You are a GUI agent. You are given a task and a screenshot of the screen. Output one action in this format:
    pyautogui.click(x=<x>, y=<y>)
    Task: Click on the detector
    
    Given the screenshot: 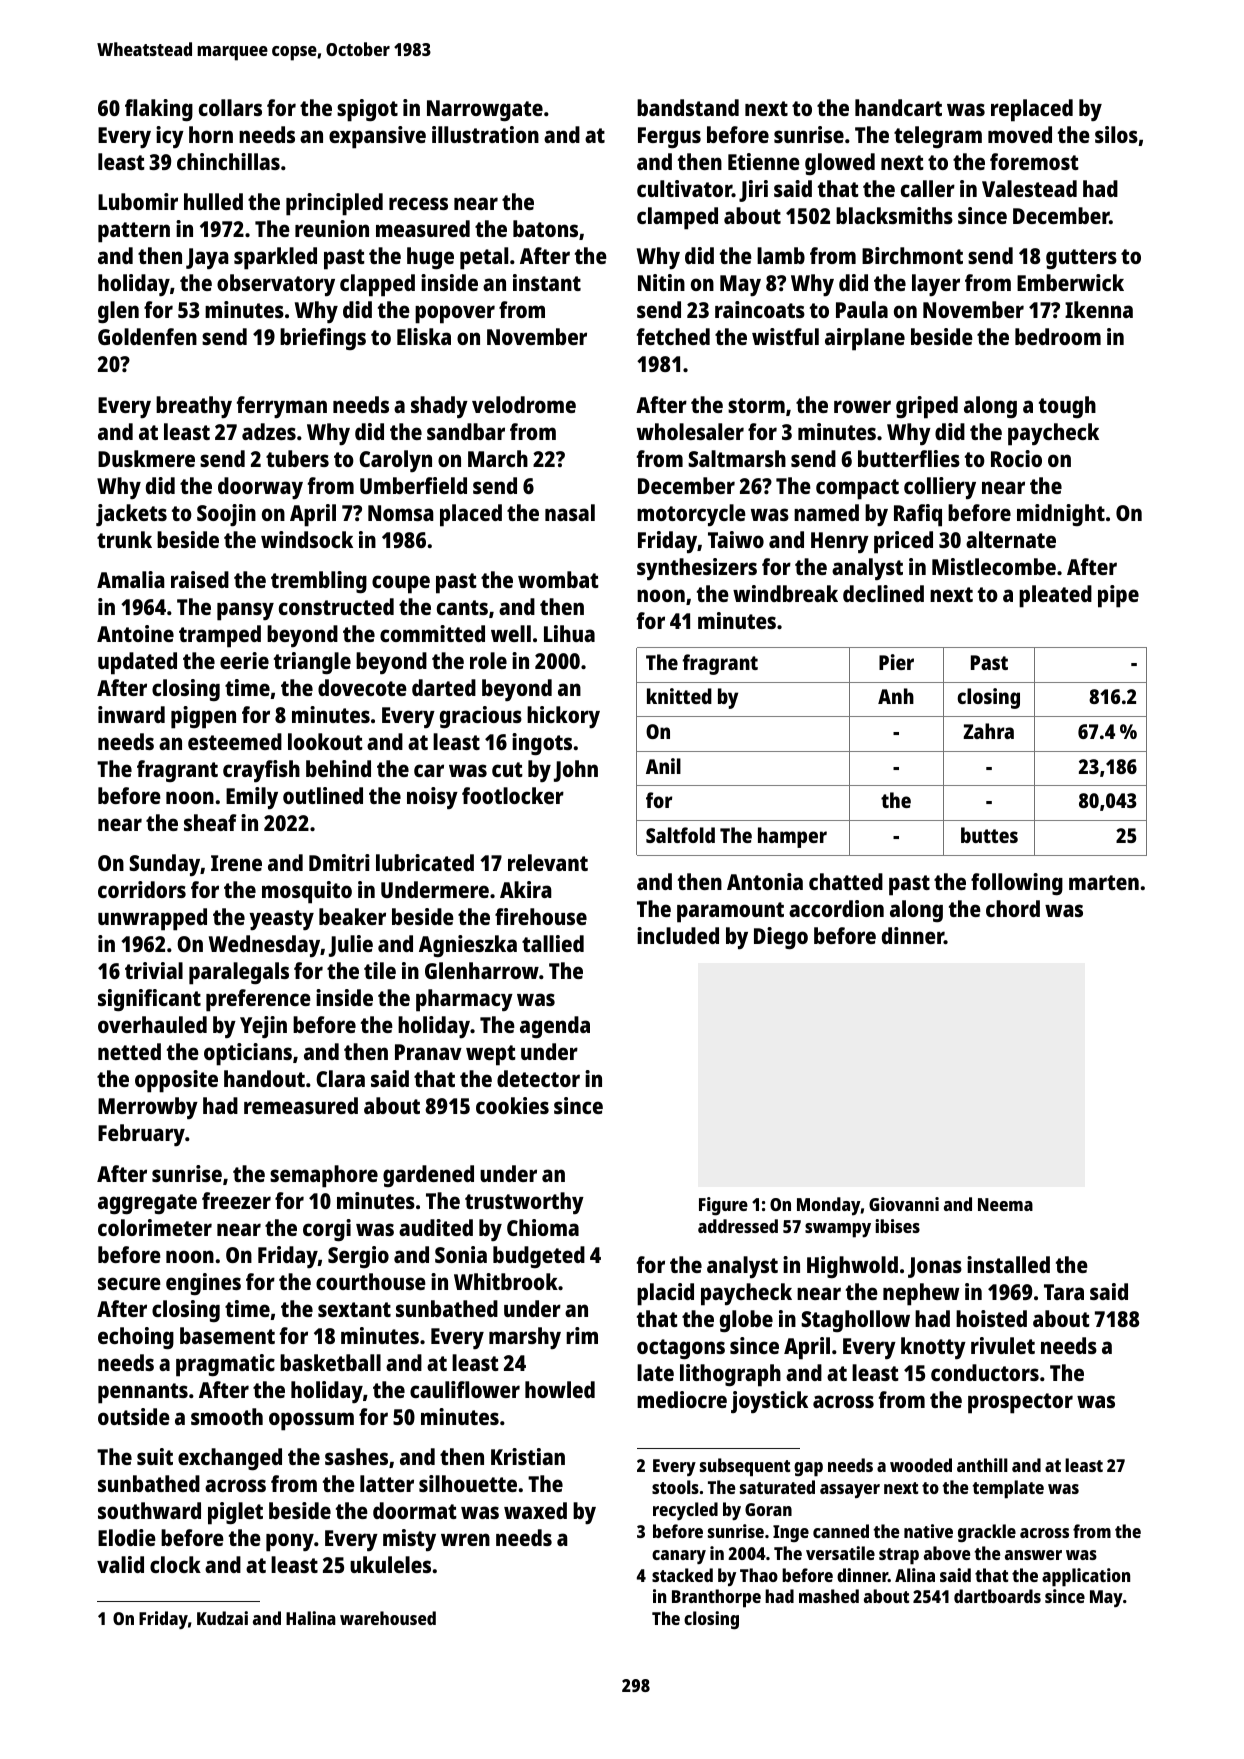 What is the action you would take?
    pyautogui.click(x=538, y=1078)
